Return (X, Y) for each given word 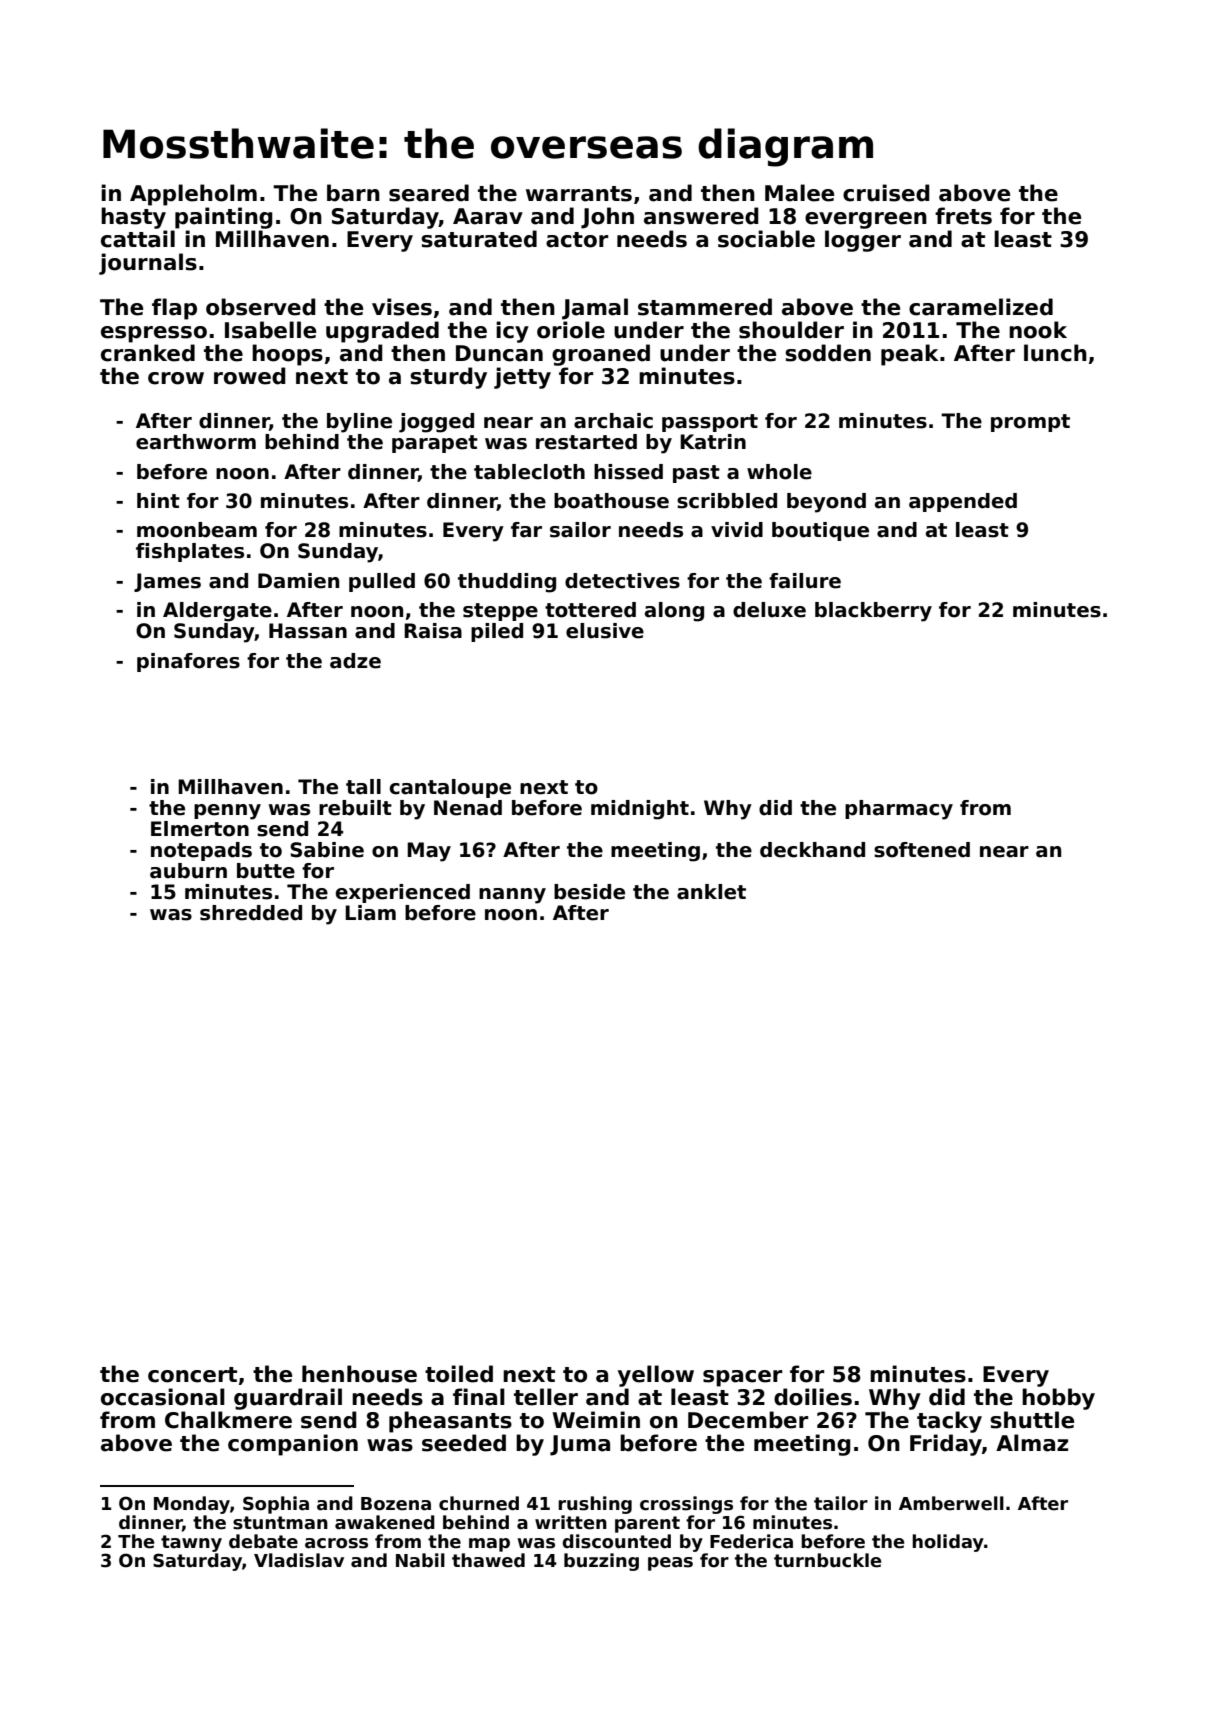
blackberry (873, 612)
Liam (370, 913)
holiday (948, 1543)
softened (922, 850)
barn (353, 193)
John (607, 218)
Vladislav (299, 1560)
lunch (1055, 353)
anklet (711, 892)
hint (158, 500)
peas (670, 1564)
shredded (251, 913)
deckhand (812, 850)
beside (589, 892)
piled (497, 632)
